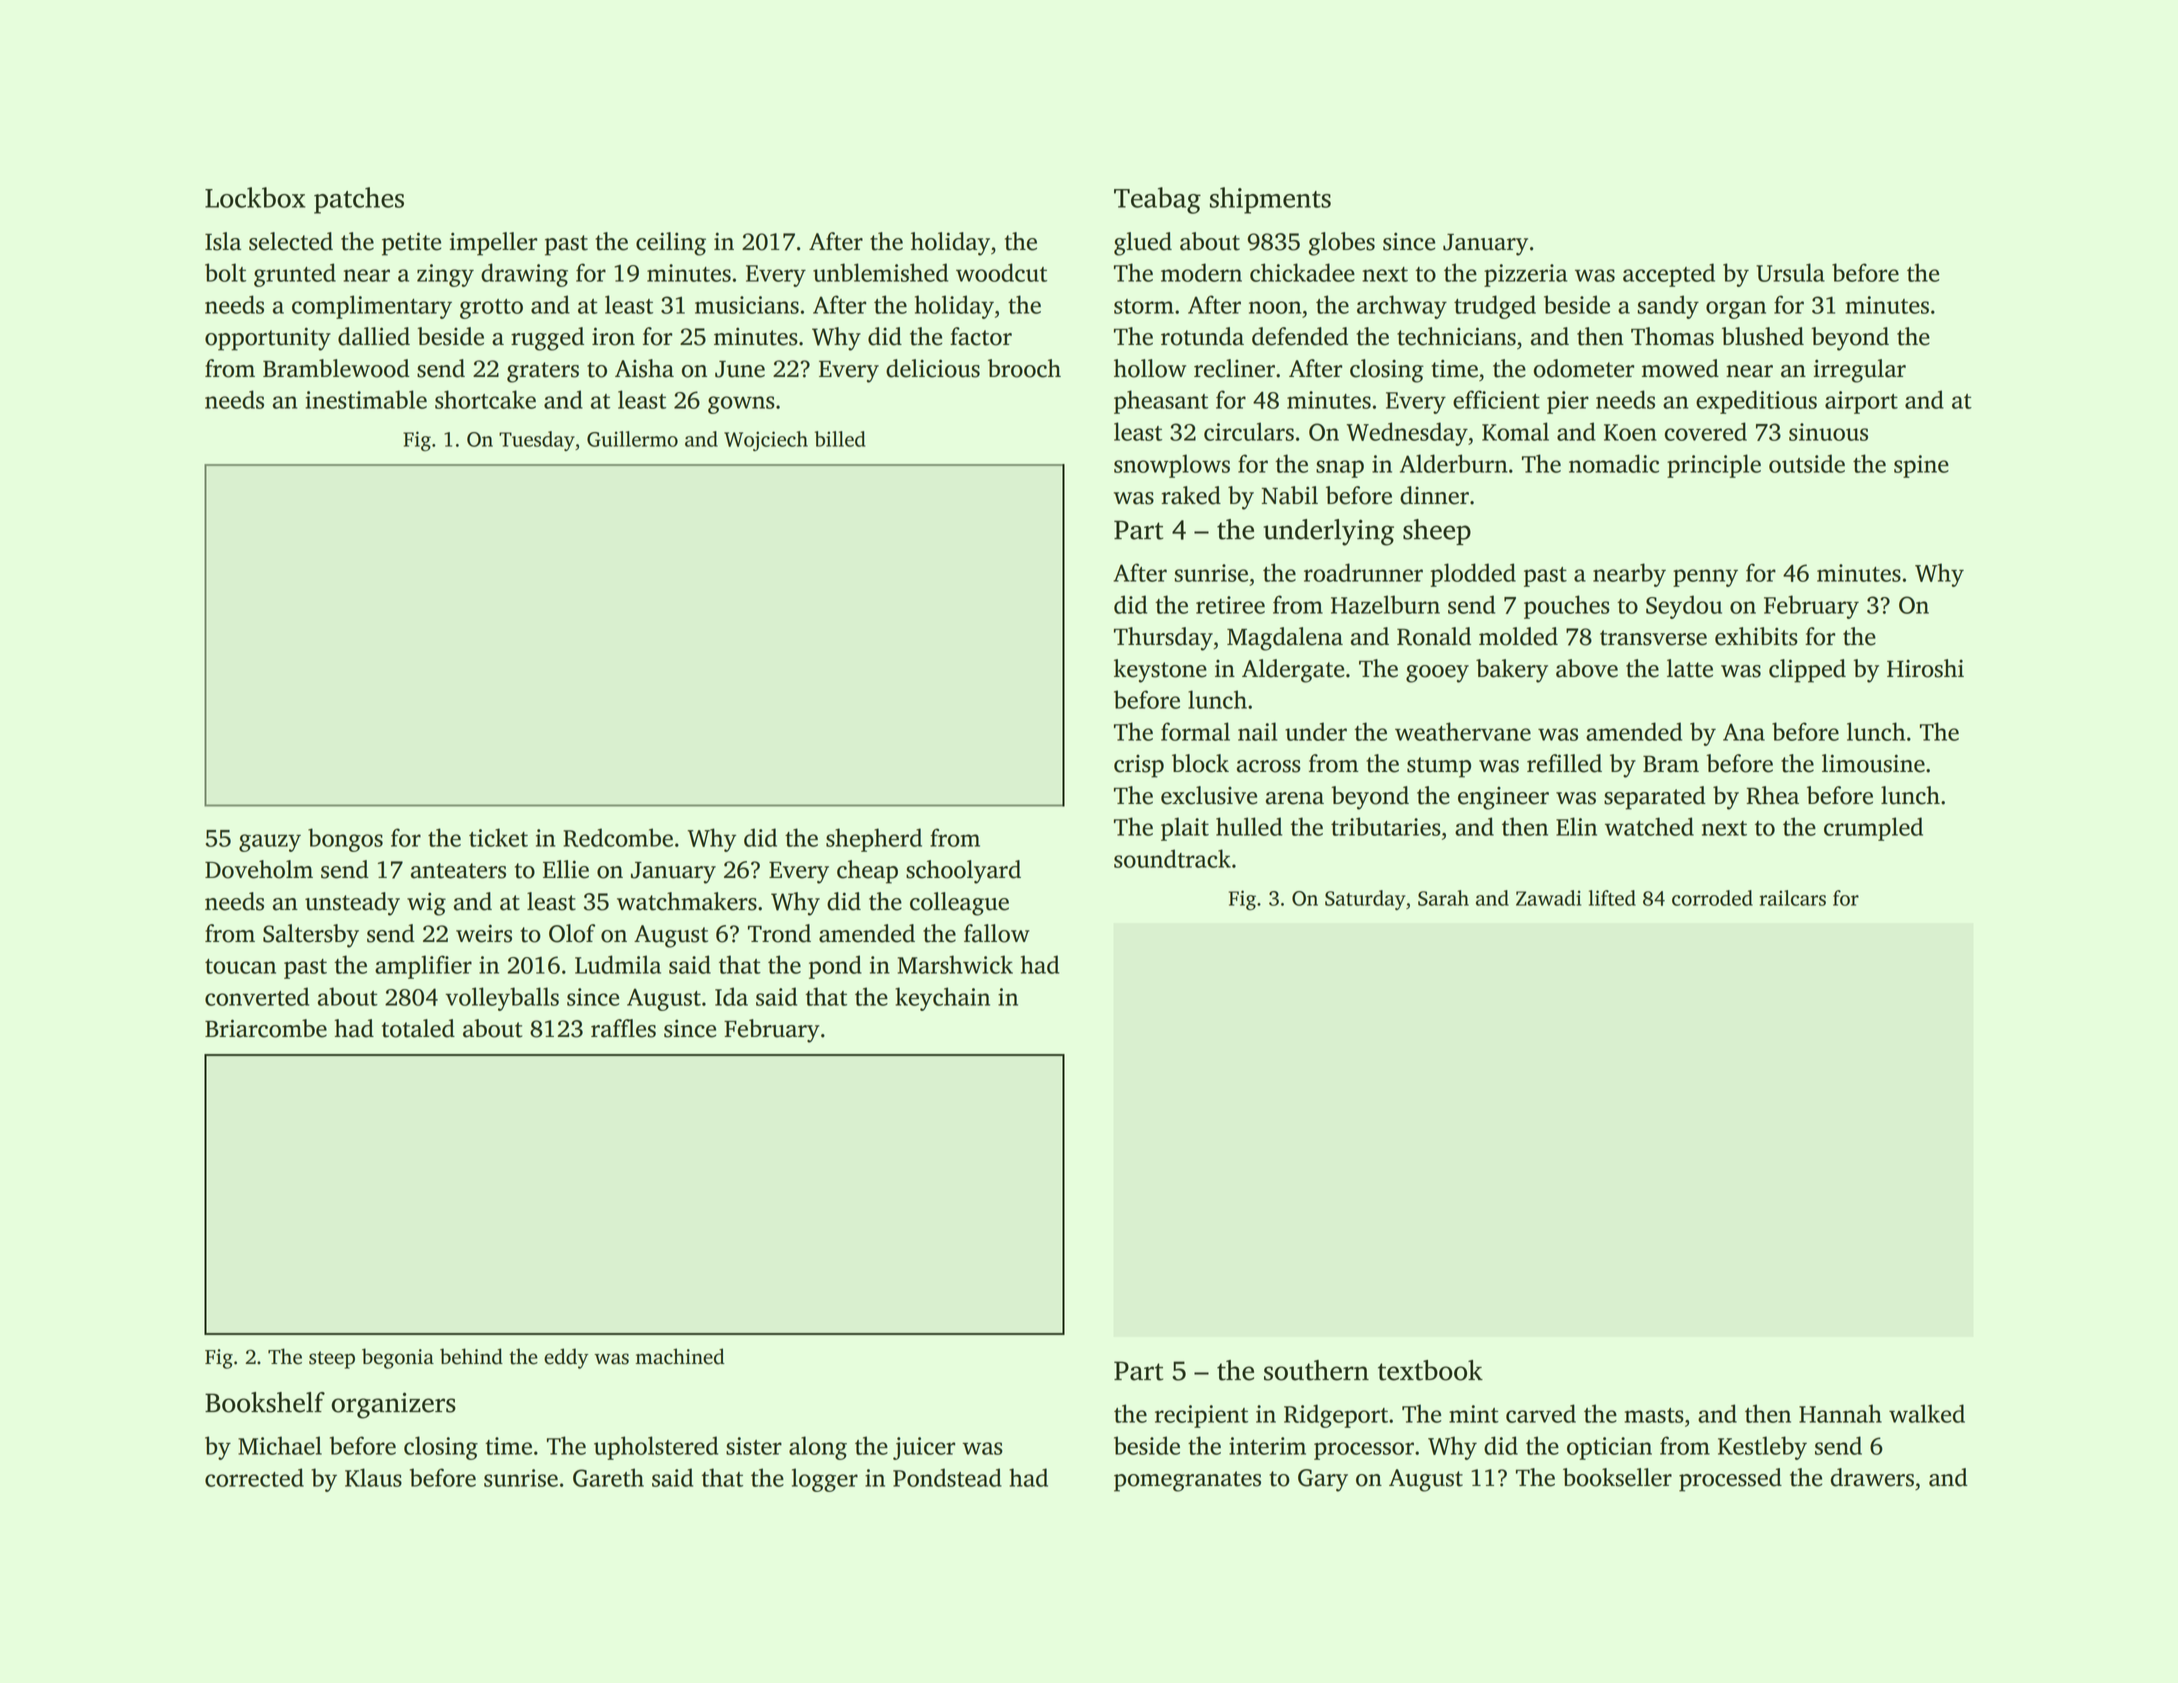 The width and height of the image is (2178, 1683). Describe the element at coordinates (547, 339) in the image. I see `rugged` at that location.
